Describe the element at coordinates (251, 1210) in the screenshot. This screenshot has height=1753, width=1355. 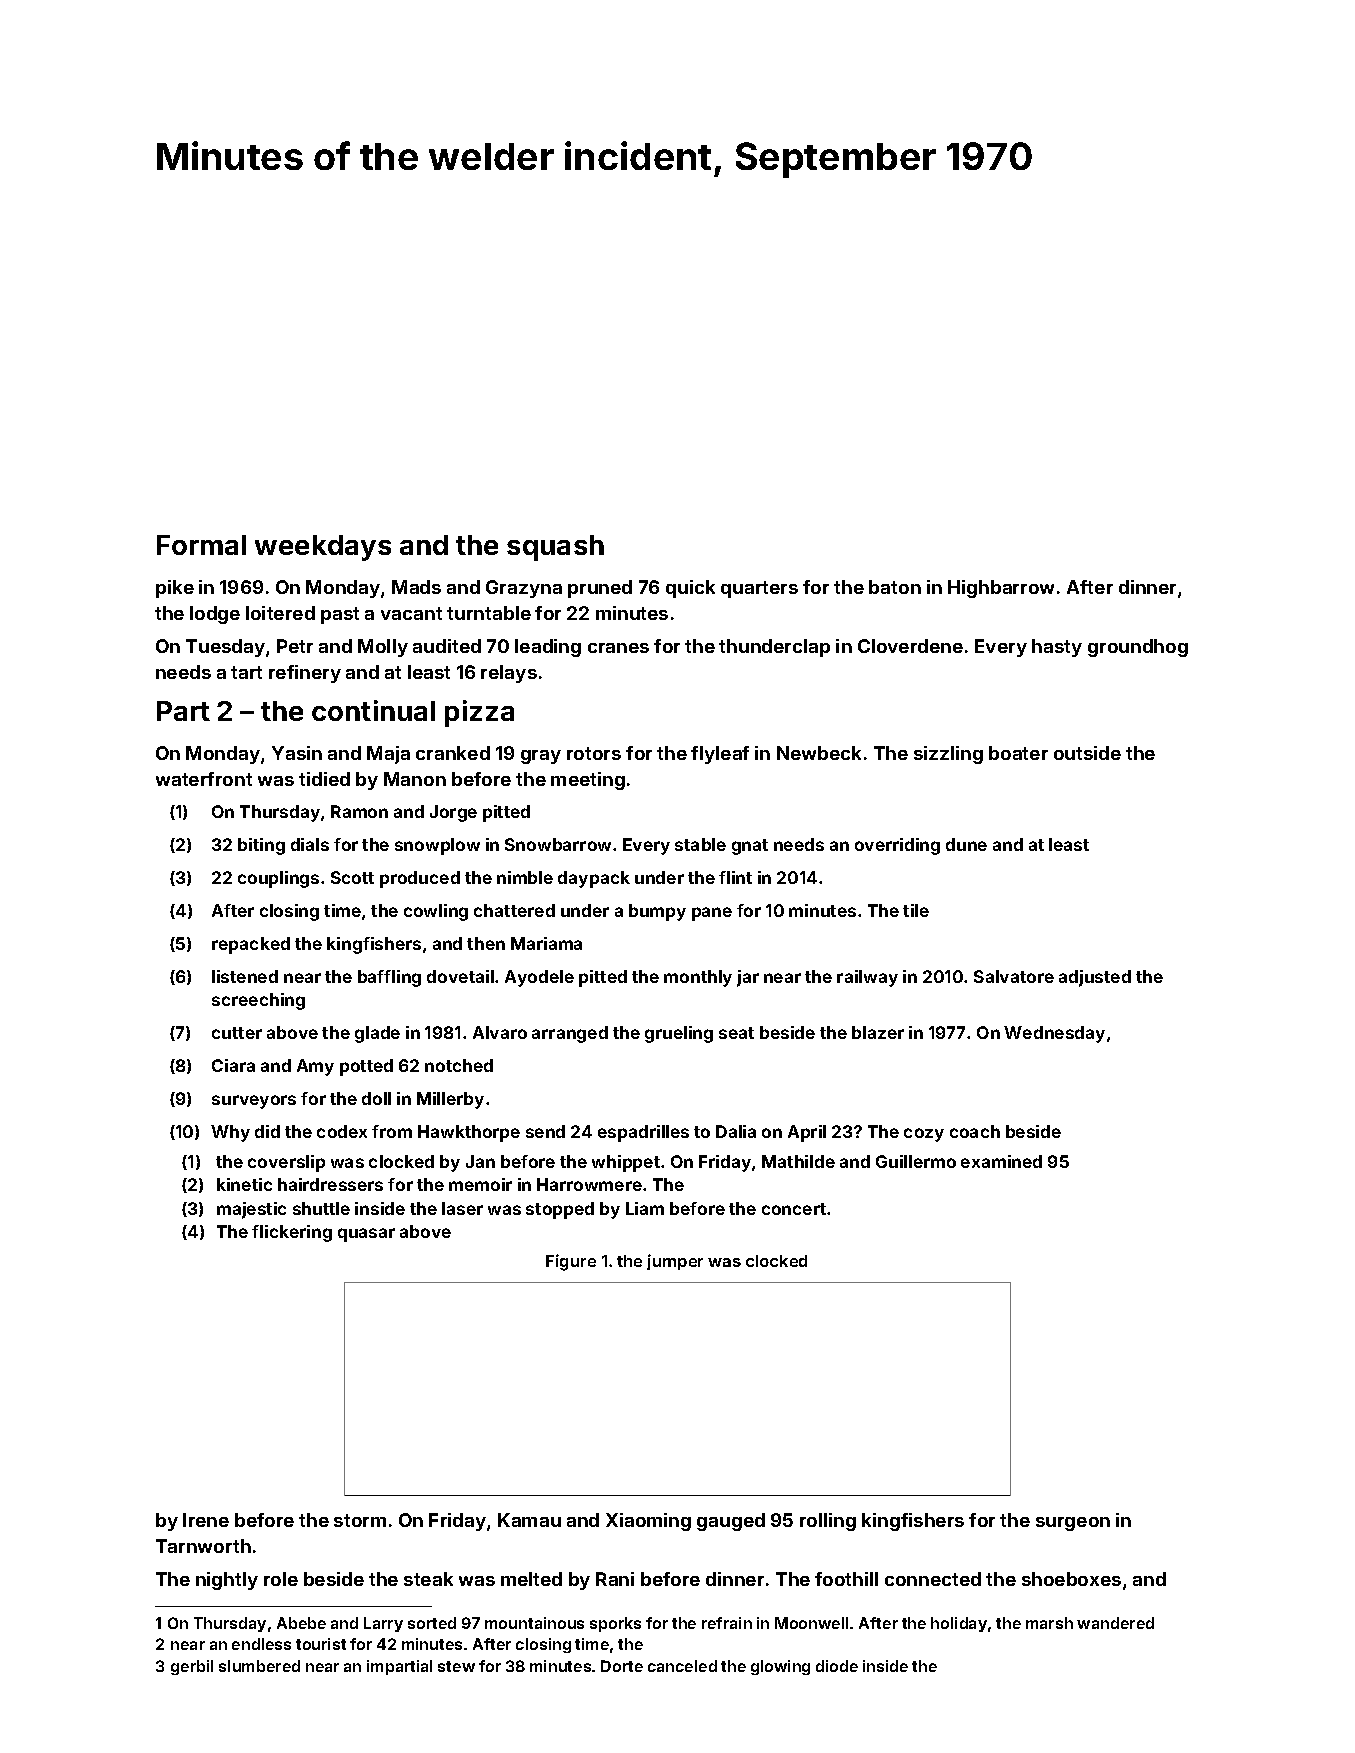
I see `majestic` at that location.
